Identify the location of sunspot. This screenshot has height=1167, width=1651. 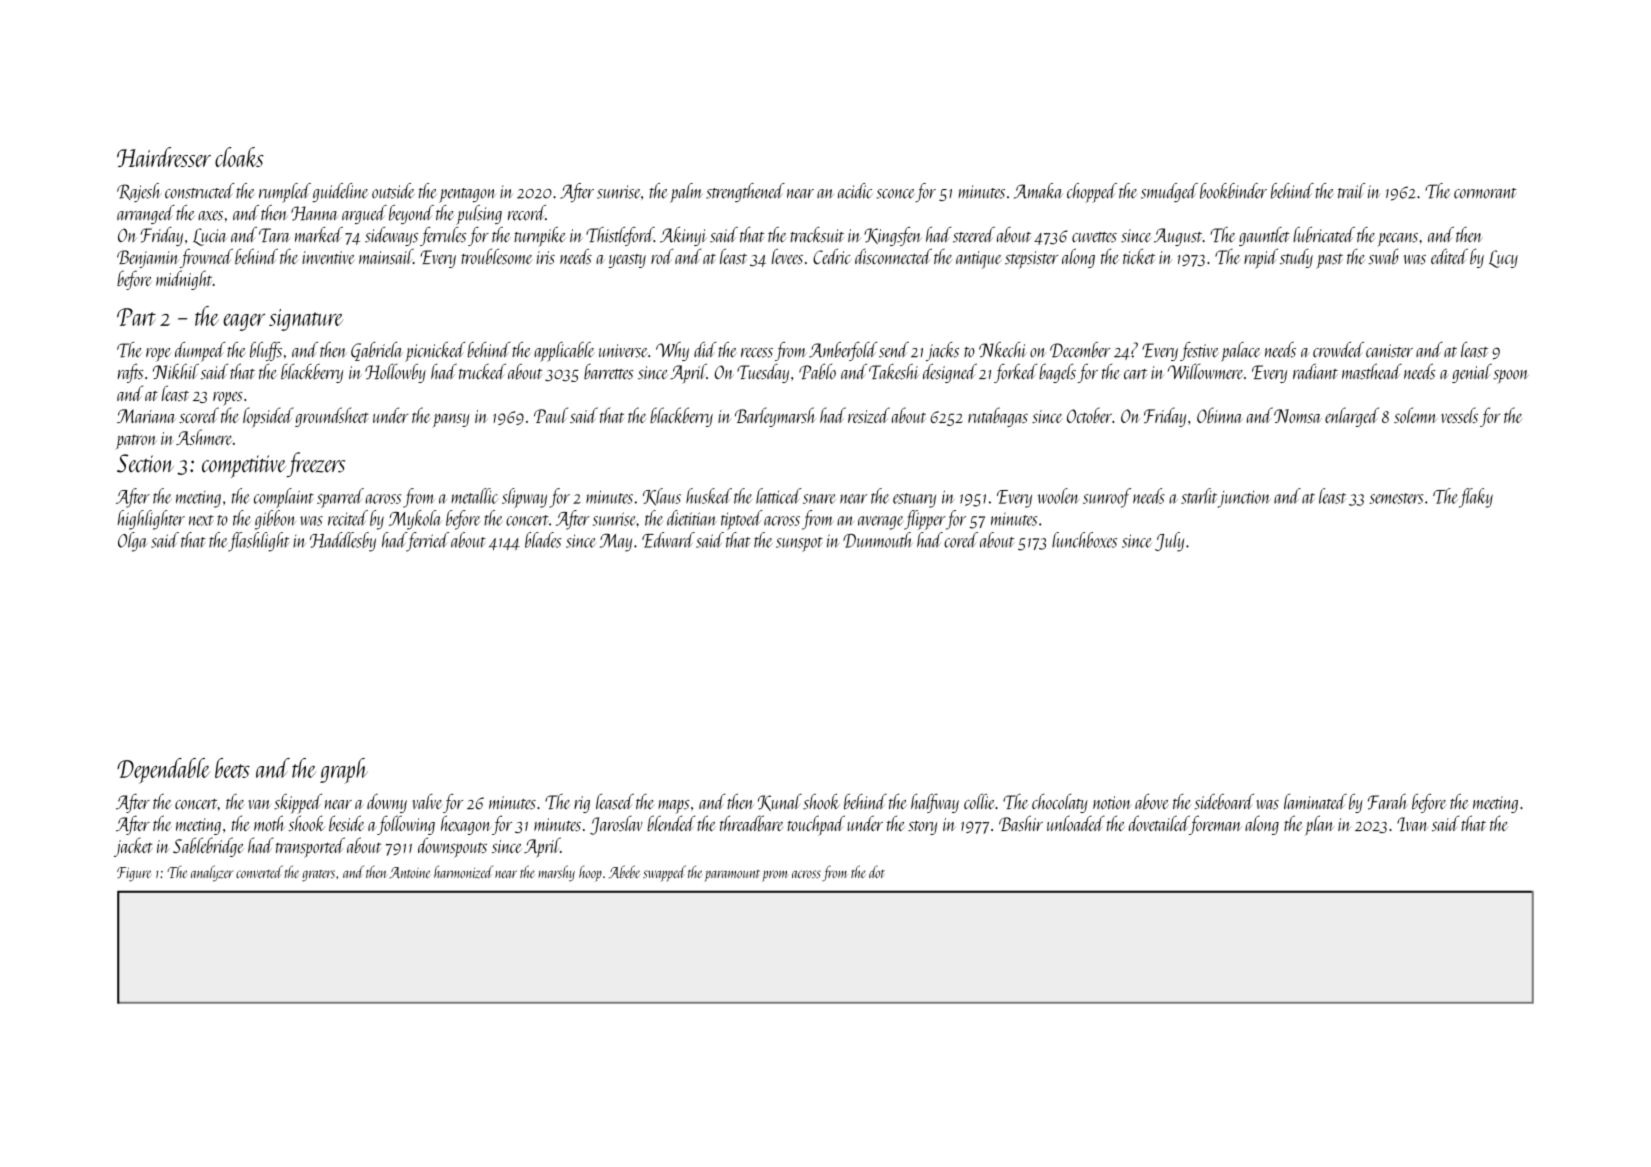
(799, 544).
